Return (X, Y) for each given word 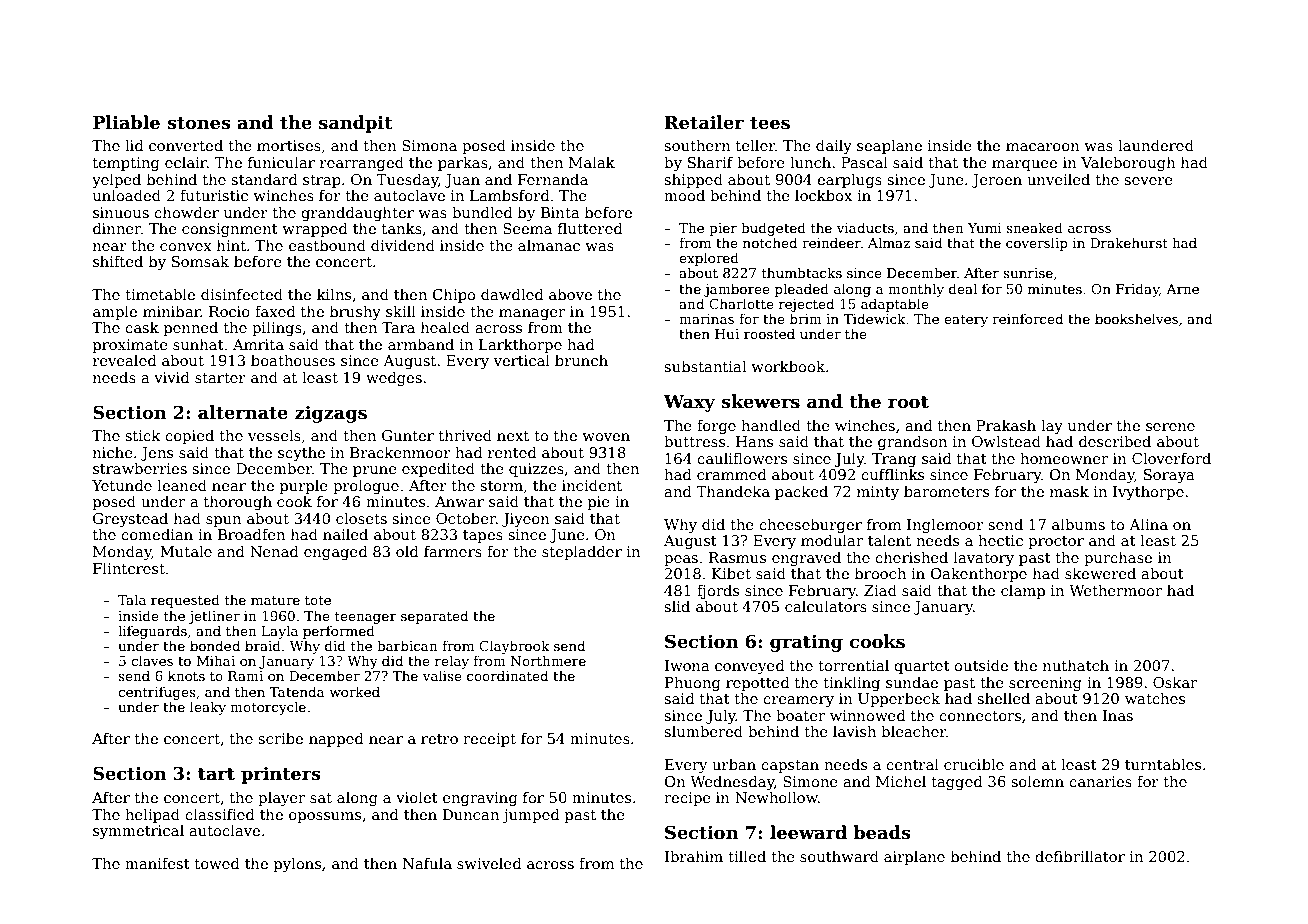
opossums (325, 817)
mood (684, 195)
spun (223, 521)
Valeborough (1128, 163)
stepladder (582, 552)
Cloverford (1171, 458)
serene (1170, 427)
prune (375, 471)
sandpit (356, 124)
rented (512, 452)
